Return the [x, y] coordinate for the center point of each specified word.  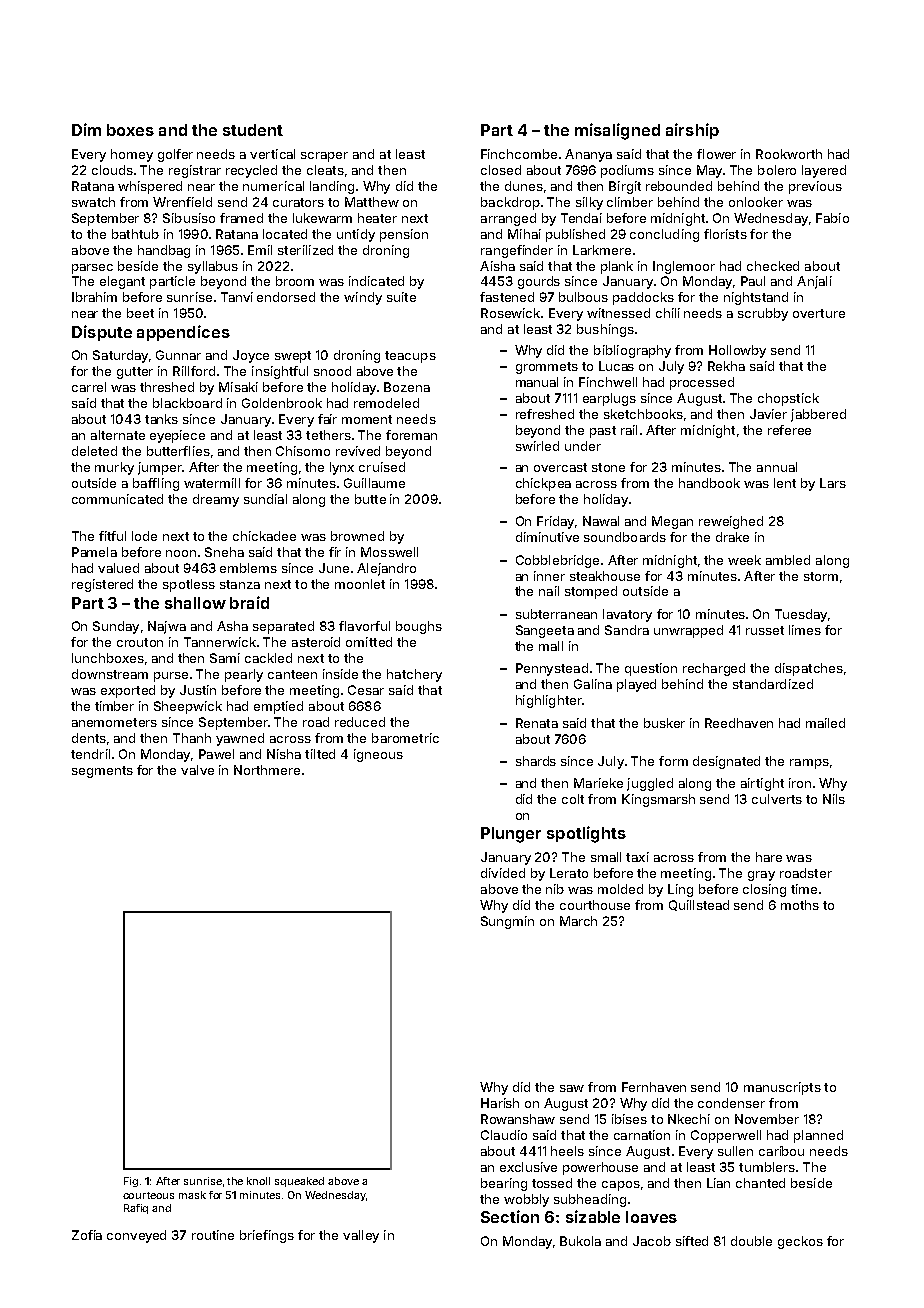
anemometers [114, 722]
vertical [272, 154]
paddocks [643, 298]
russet [765, 630]
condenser [731, 1103]
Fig [131, 1182]
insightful [280, 372]
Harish [500, 1103]
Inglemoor [684, 267]
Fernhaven [654, 1087]
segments [102, 772]
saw [572, 1088]
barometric [405, 738]
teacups [410, 357]
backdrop [510, 203]
